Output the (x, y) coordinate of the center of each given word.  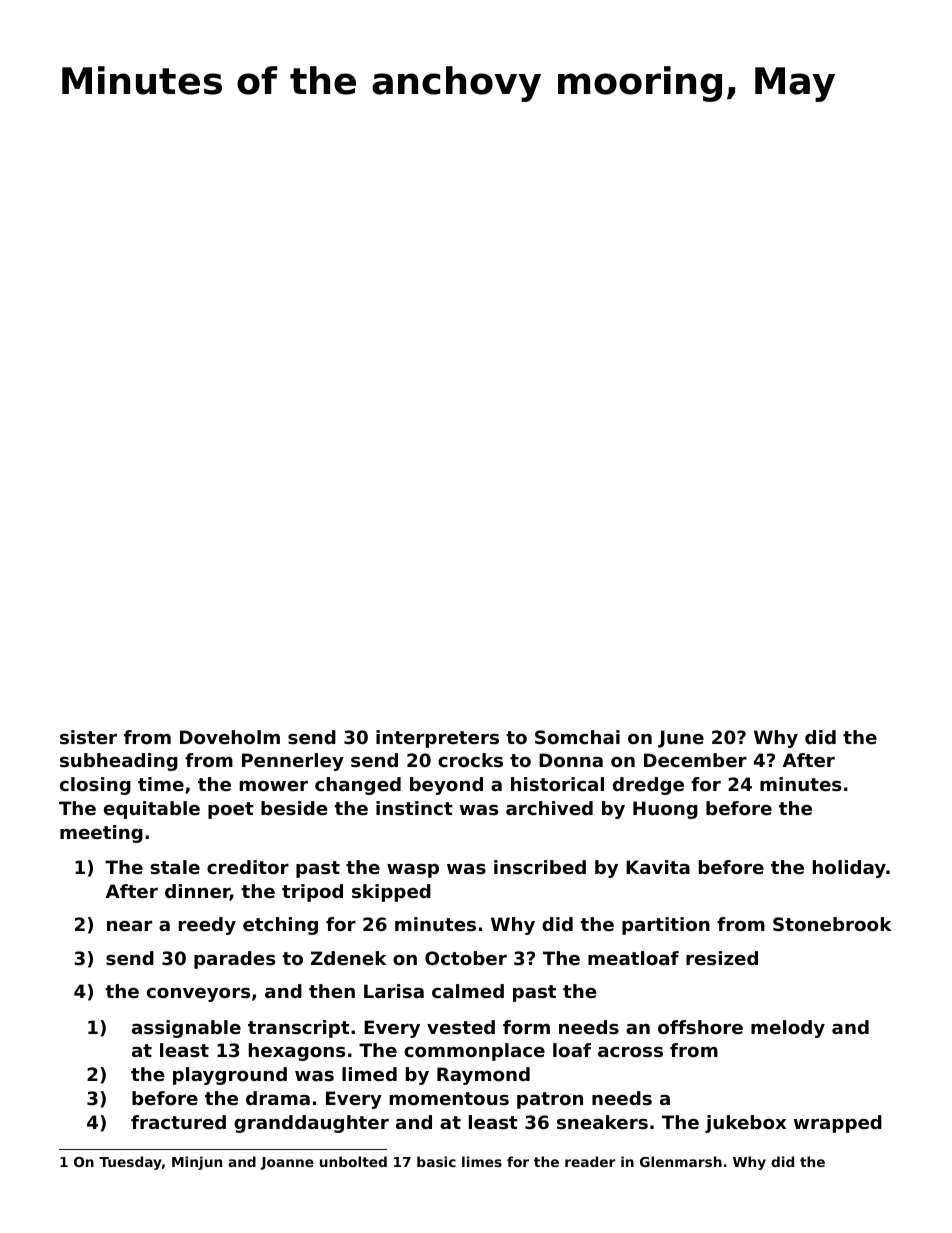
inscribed (540, 867)
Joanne (287, 1163)
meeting (101, 834)
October (466, 958)
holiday (849, 869)
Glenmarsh (681, 1161)
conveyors (198, 995)
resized (722, 958)
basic (436, 1161)
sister (88, 737)
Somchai (577, 737)
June (681, 739)
